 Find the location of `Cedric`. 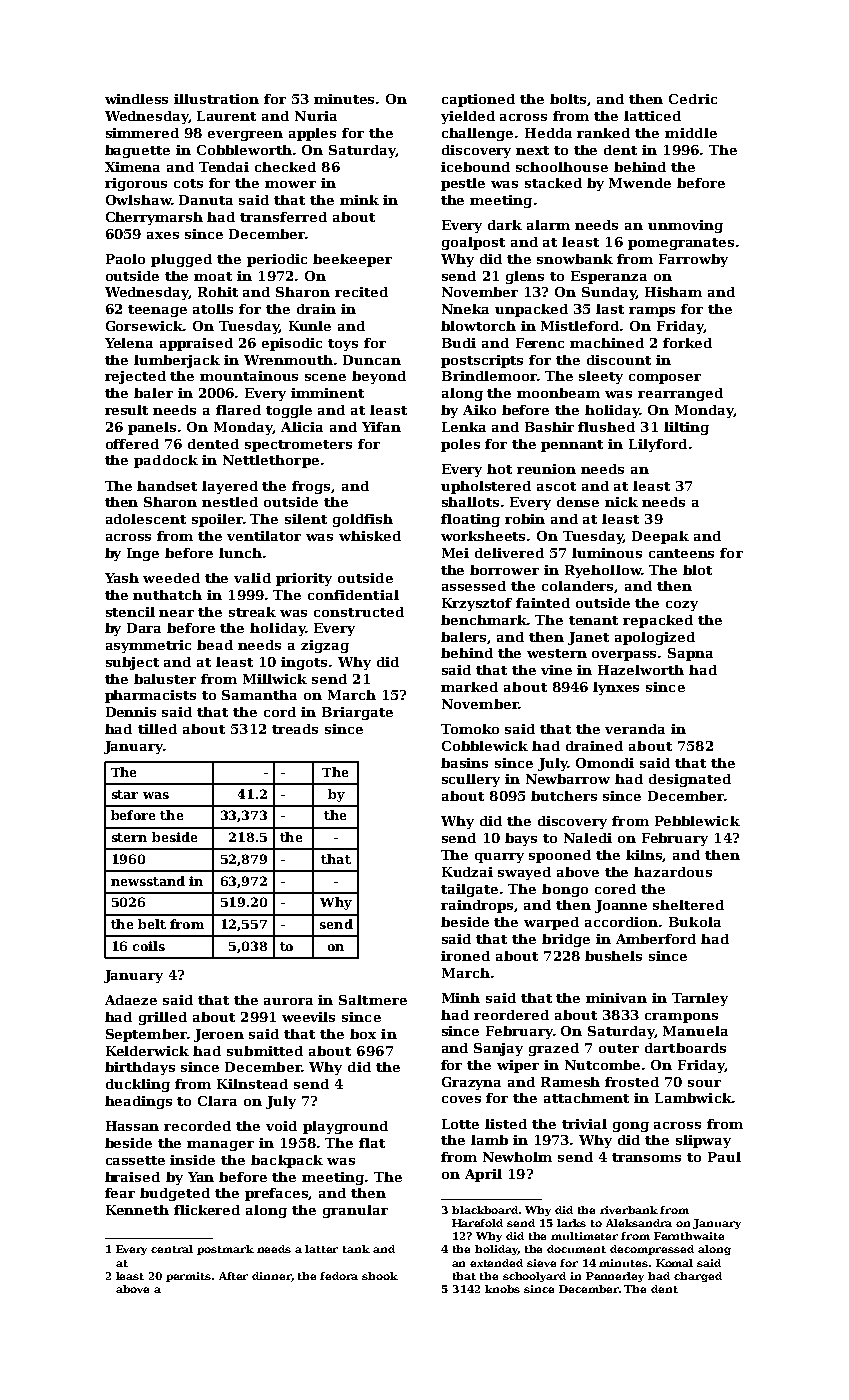

Cedric is located at coordinates (693, 99).
